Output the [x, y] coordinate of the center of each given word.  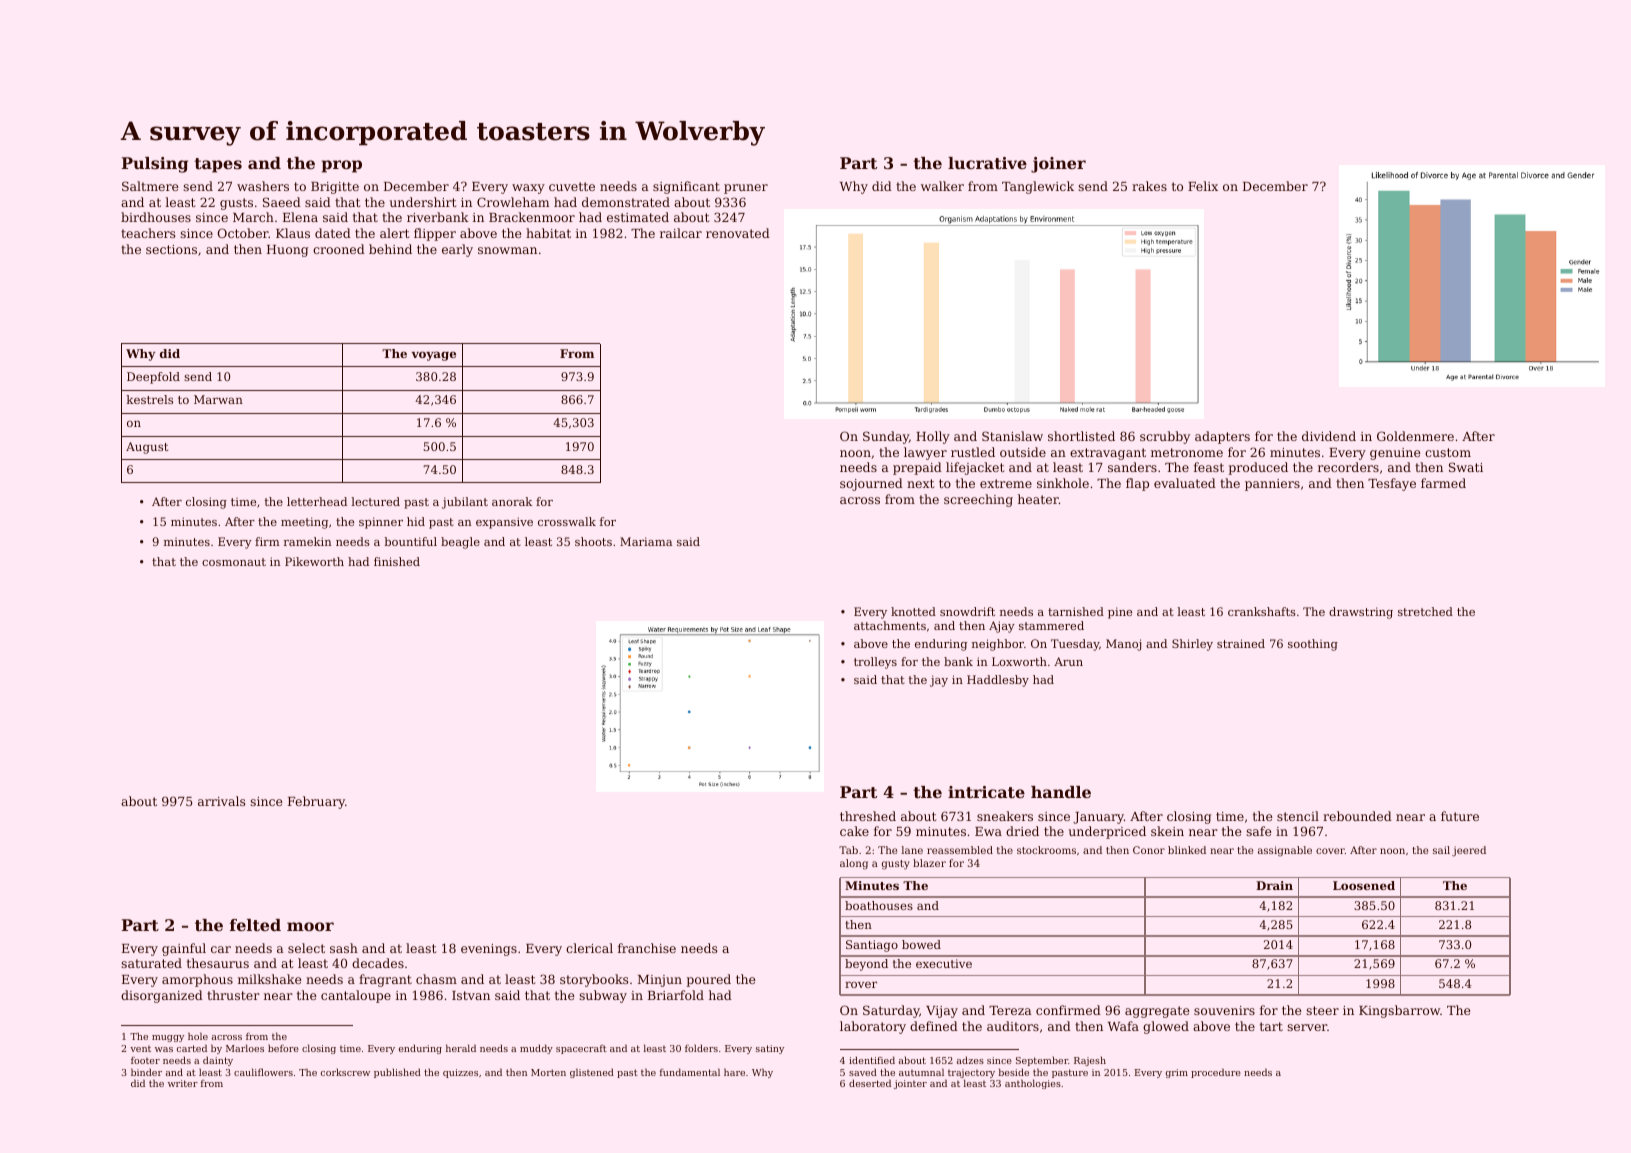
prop [342, 166]
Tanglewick [1038, 187]
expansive [504, 523]
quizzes [460, 1073]
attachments [890, 625]
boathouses [879, 905]
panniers [1272, 485]
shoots [593, 541]
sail [1441, 850]
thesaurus [218, 963]
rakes [1149, 186]
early [457, 250]
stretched [1425, 611]
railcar [681, 233]
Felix [1203, 186]
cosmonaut [234, 562]
